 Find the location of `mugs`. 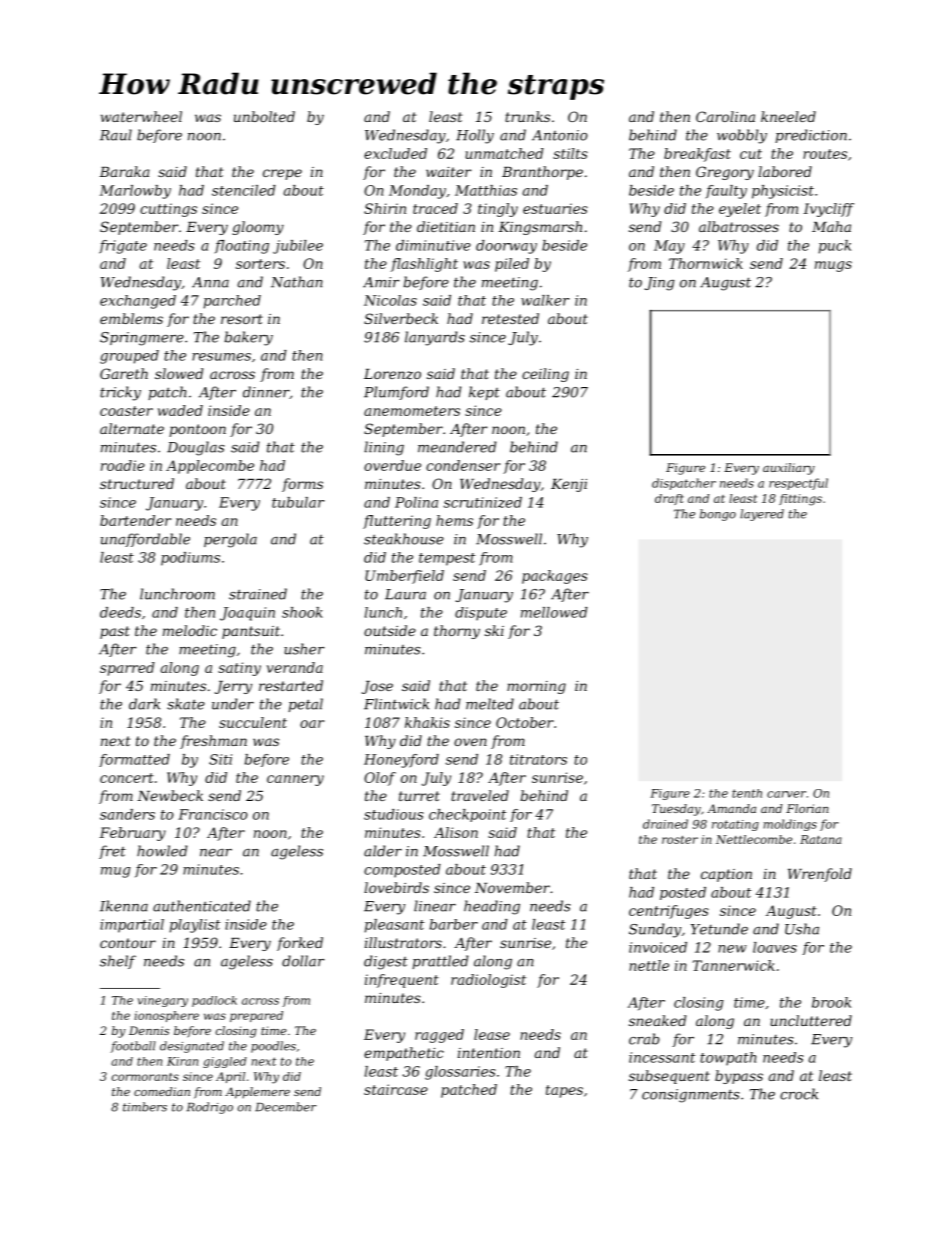

mugs is located at coordinates (833, 266).
